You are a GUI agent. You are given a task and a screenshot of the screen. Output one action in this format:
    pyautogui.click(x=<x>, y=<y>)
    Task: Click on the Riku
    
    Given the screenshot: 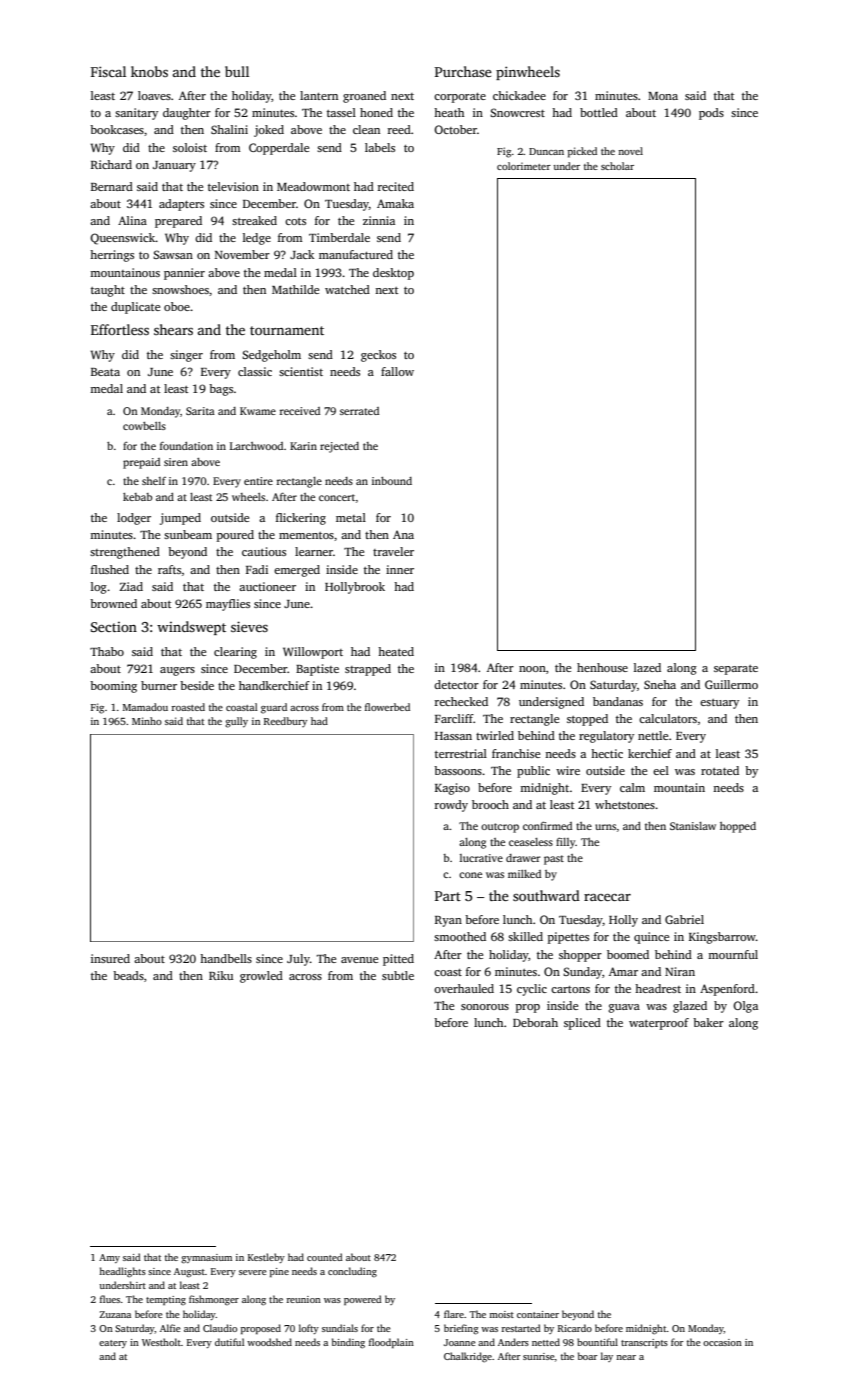 What is the action you would take?
    pyautogui.click(x=221, y=975)
